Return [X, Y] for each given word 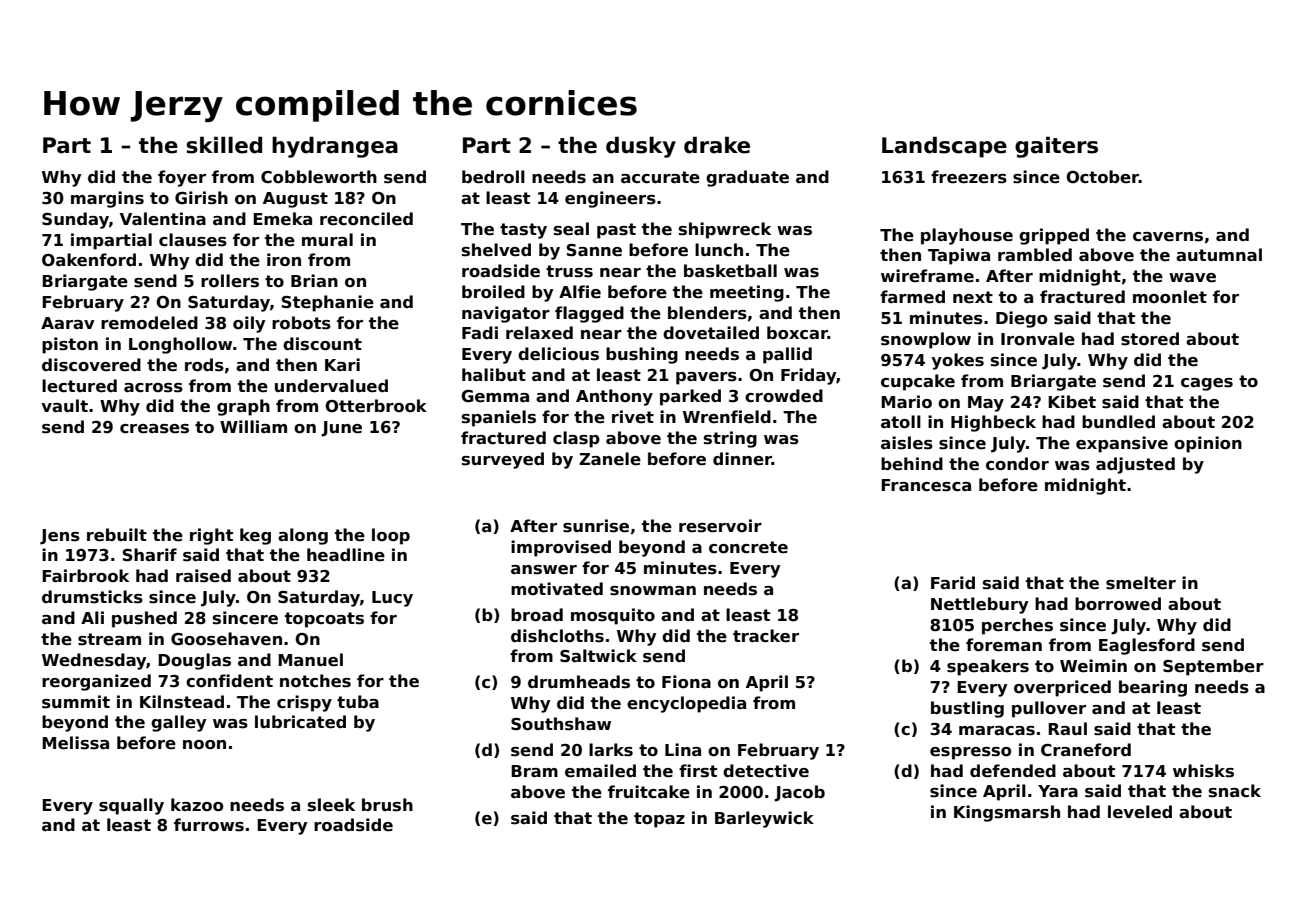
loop [391, 536]
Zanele [610, 459]
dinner [742, 459]
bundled [1118, 422]
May [986, 404]
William [253, 426]
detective [766, 771]
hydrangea [335, 147]
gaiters [1056, 147]
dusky [641, 147]
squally [131, 806]
